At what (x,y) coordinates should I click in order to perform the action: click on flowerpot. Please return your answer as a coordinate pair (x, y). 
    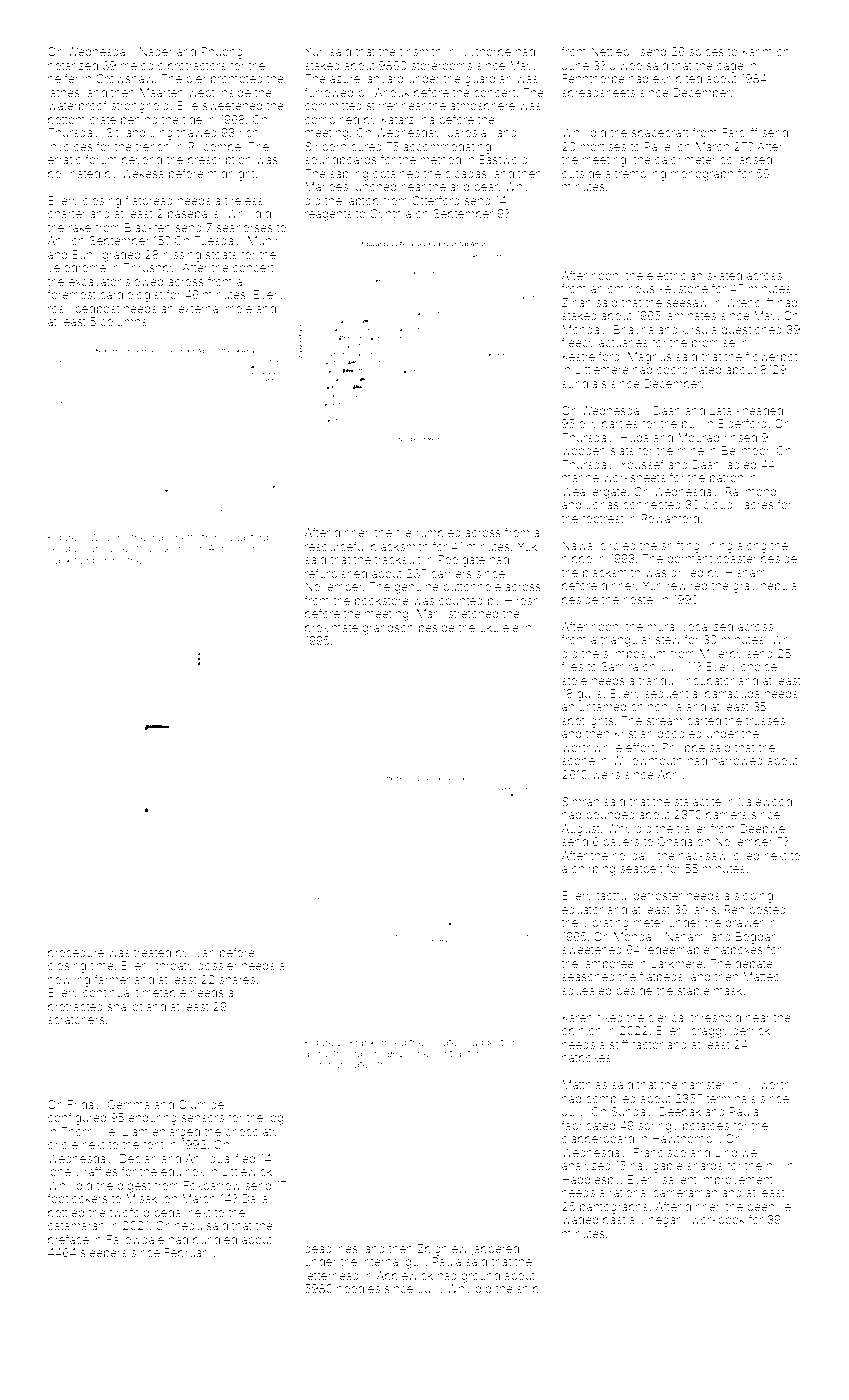
    Looking at the image, I should click on (771, 357).
